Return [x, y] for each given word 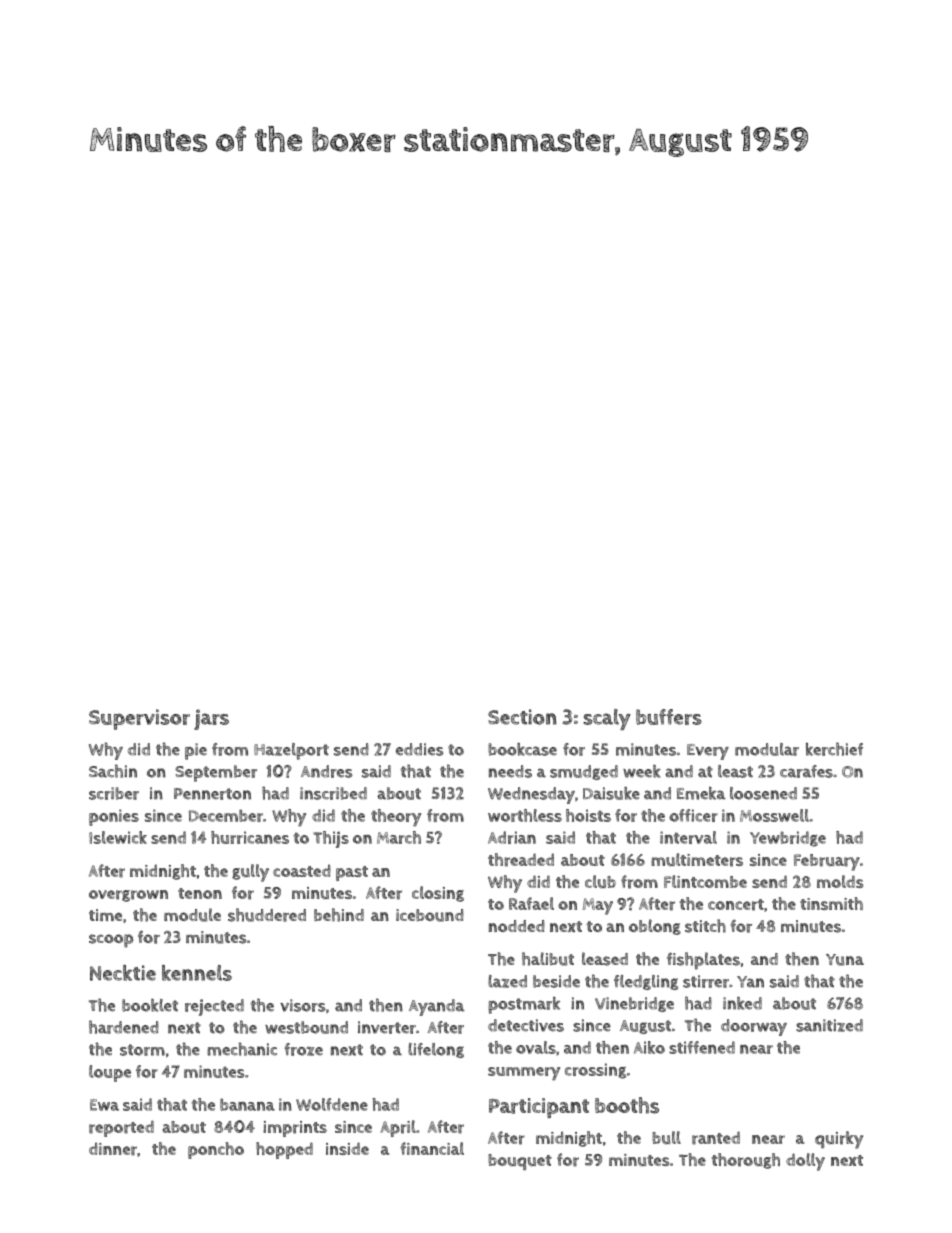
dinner [113, 1149]
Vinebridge [634, 1004]
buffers [669, 717]
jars [211, 719]
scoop [111, 941]
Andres [326, 771]
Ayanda [437, 1007]
